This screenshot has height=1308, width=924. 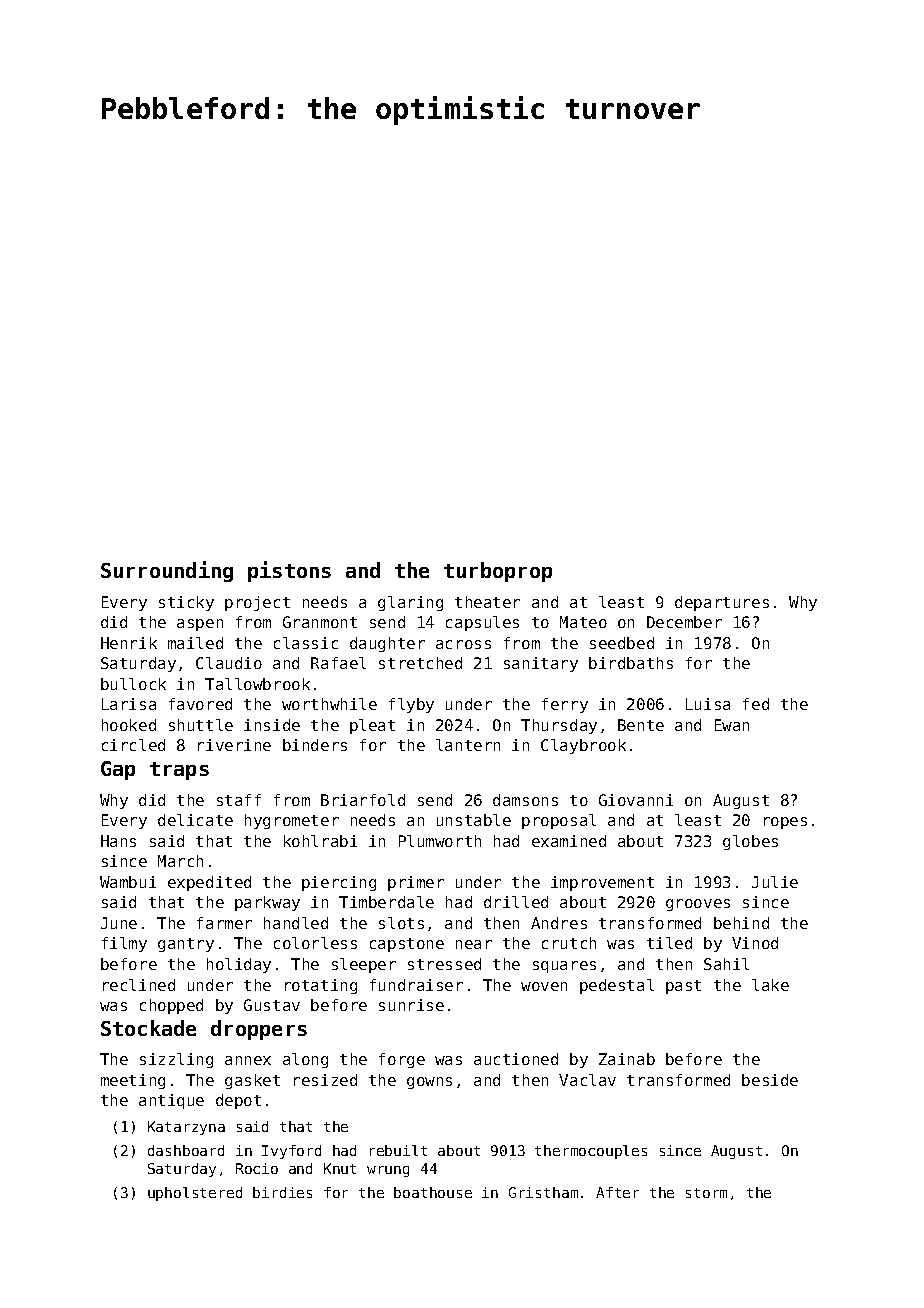 I want to click on departures, so click(x=722, y=603).
